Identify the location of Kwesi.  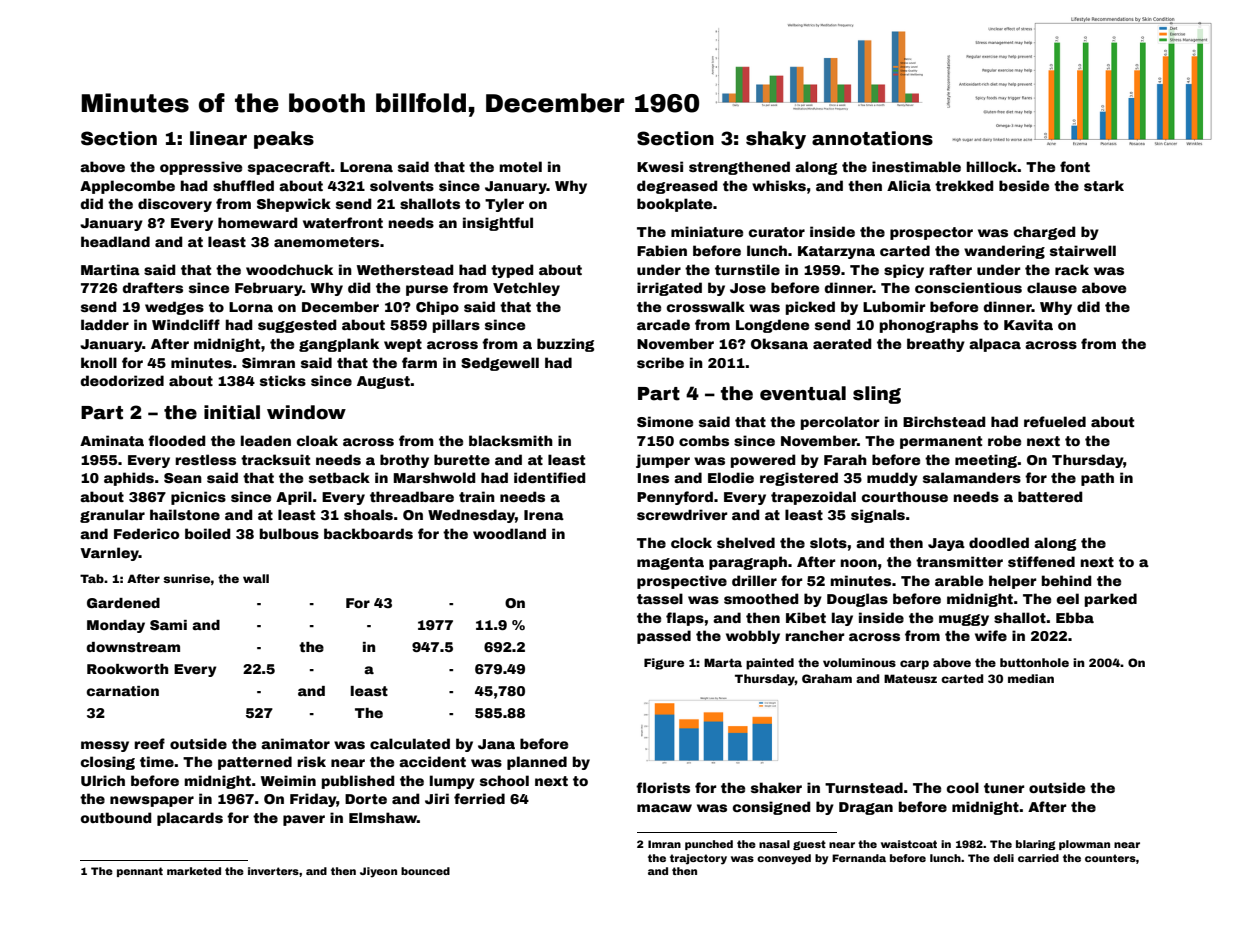
(660, 166).
